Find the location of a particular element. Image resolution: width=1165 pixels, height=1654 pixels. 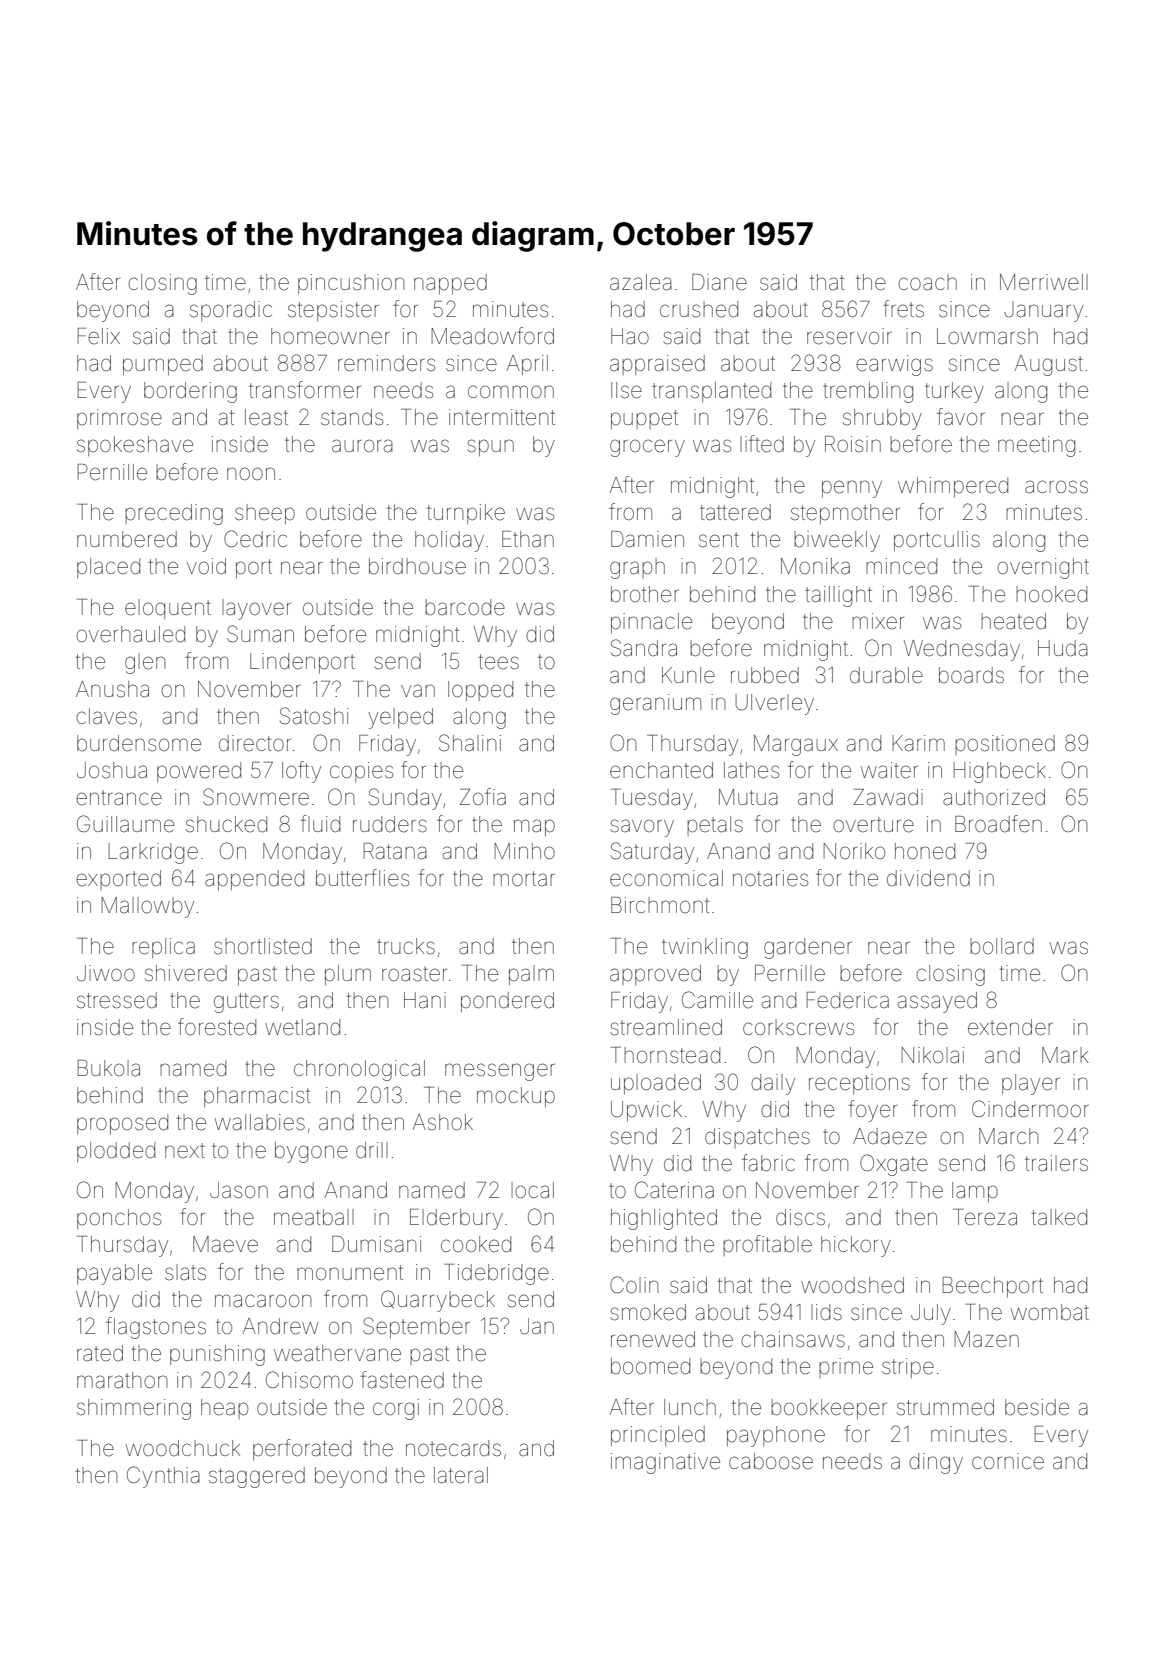

pondered is located at coordinates (507, 1002).
